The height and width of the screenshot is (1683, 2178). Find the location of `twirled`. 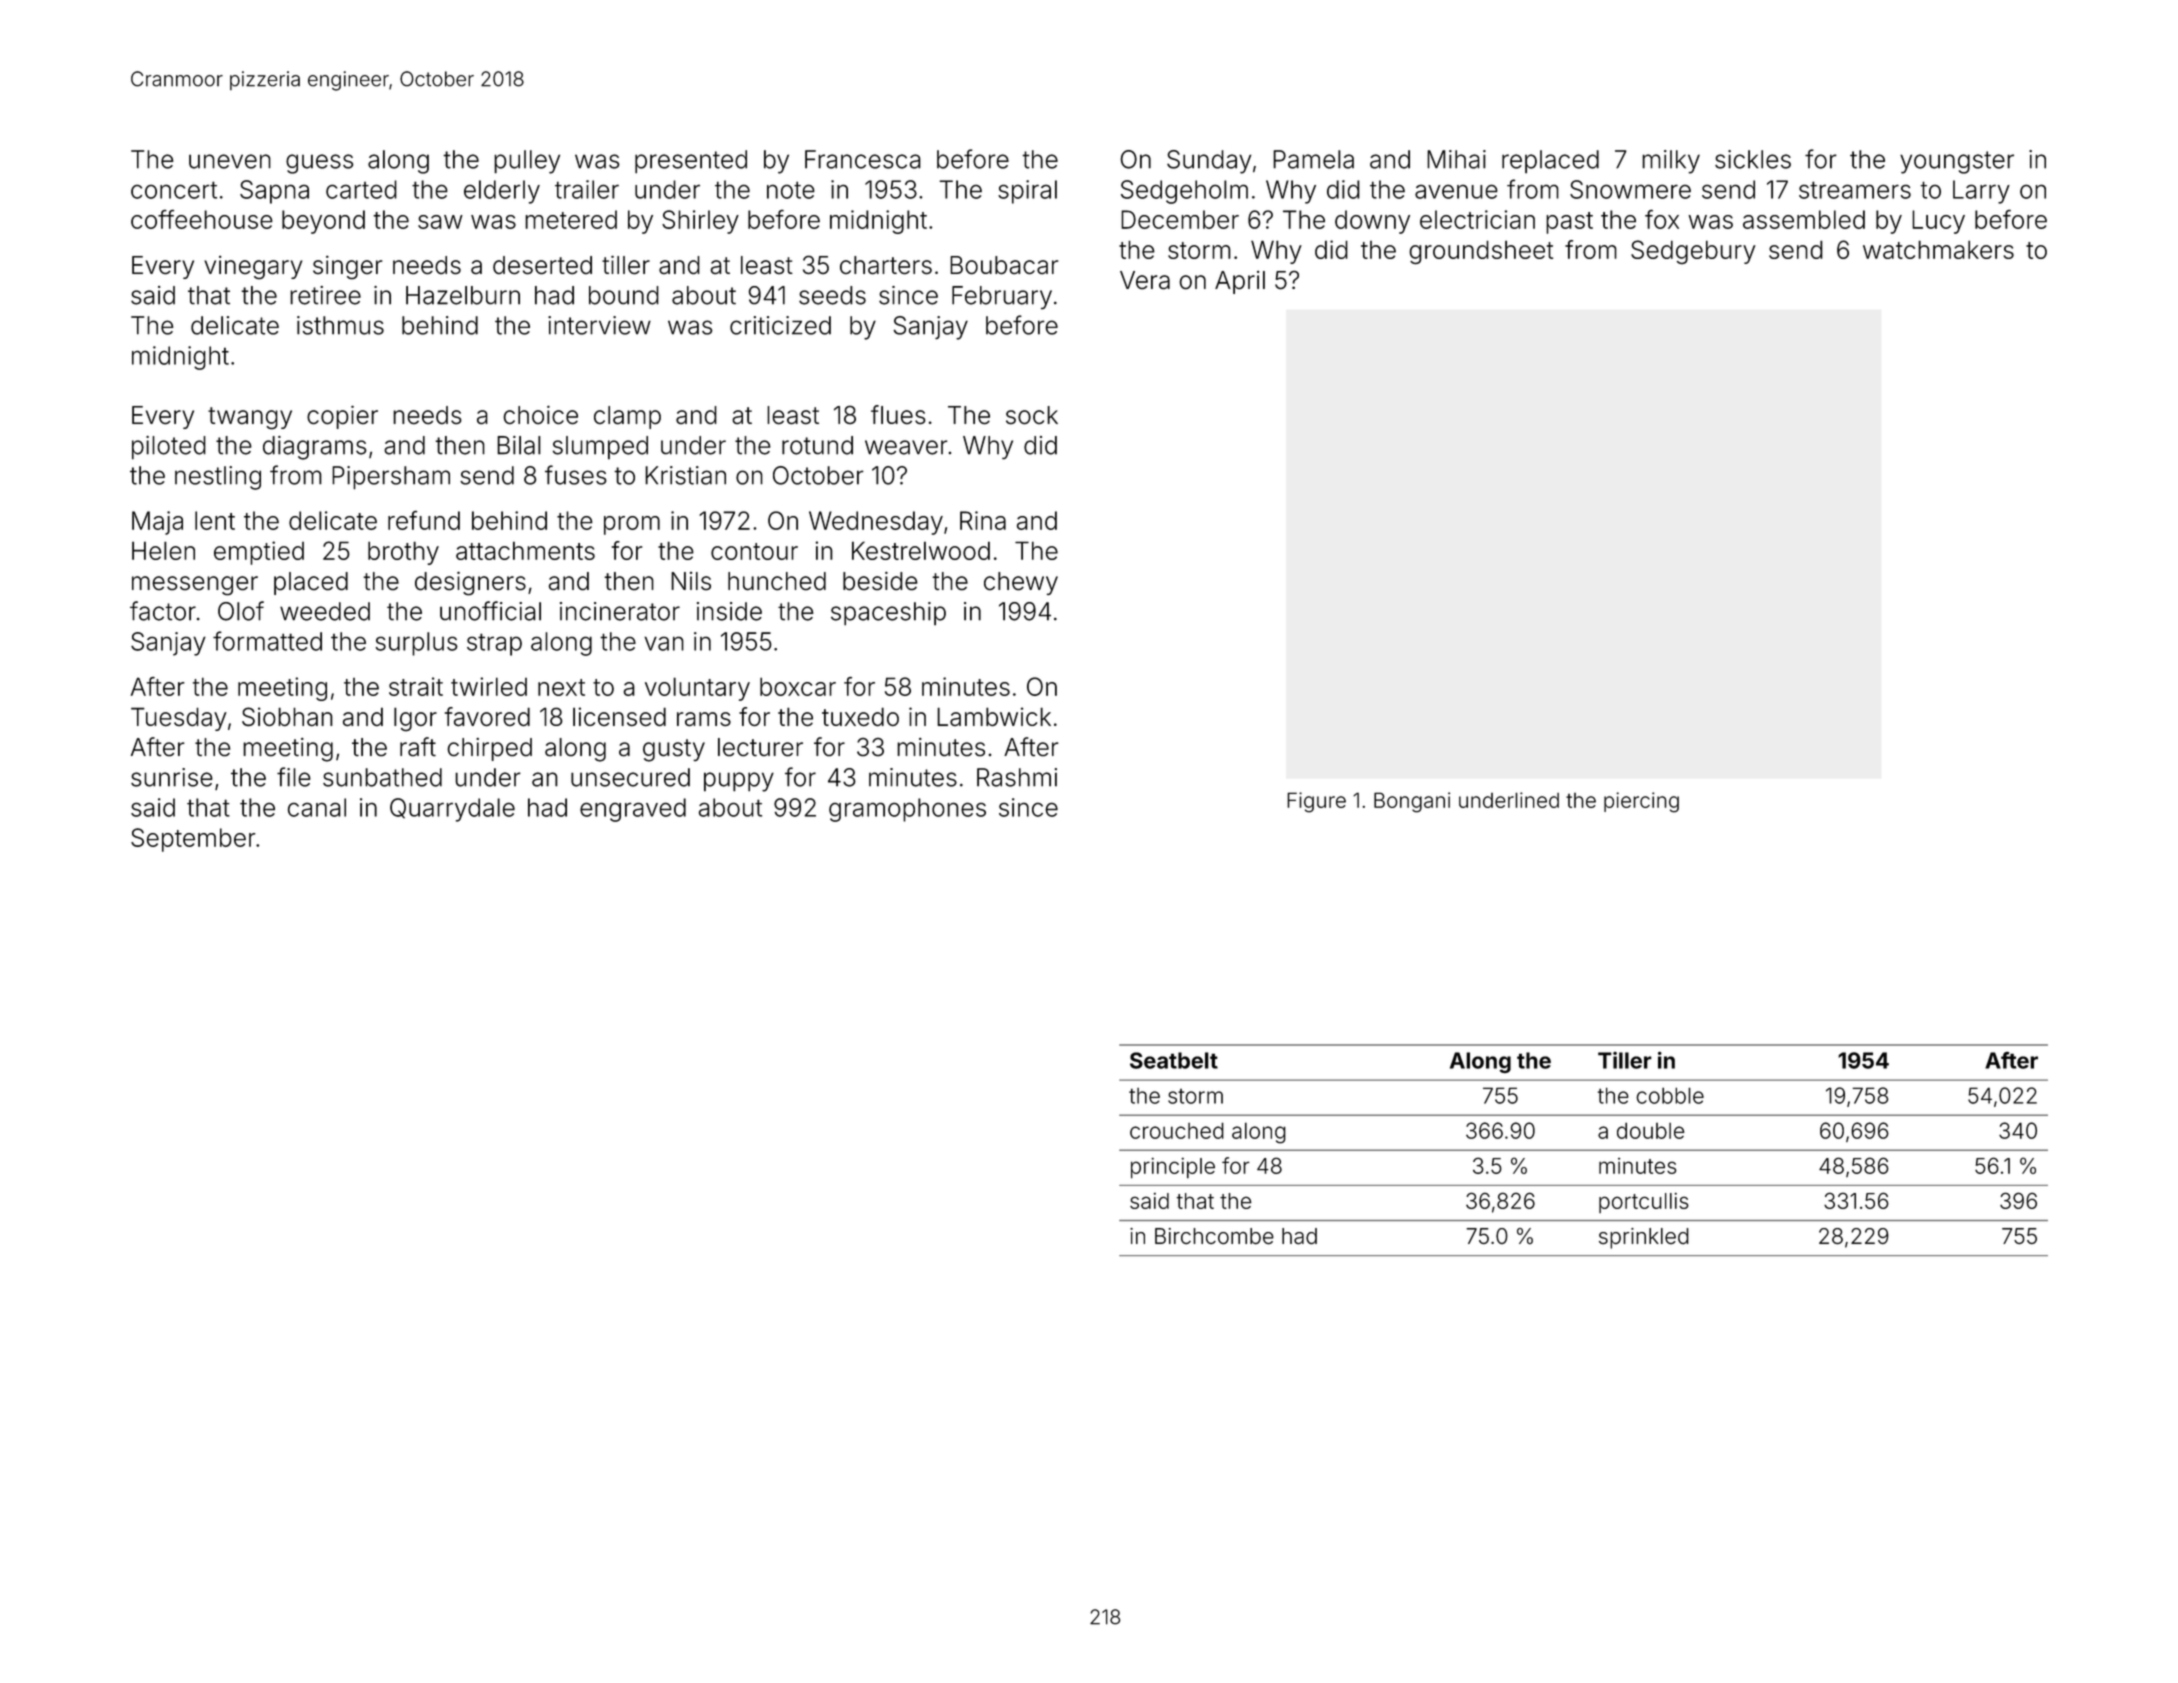

twirled is located at coordinates (489, 686).
